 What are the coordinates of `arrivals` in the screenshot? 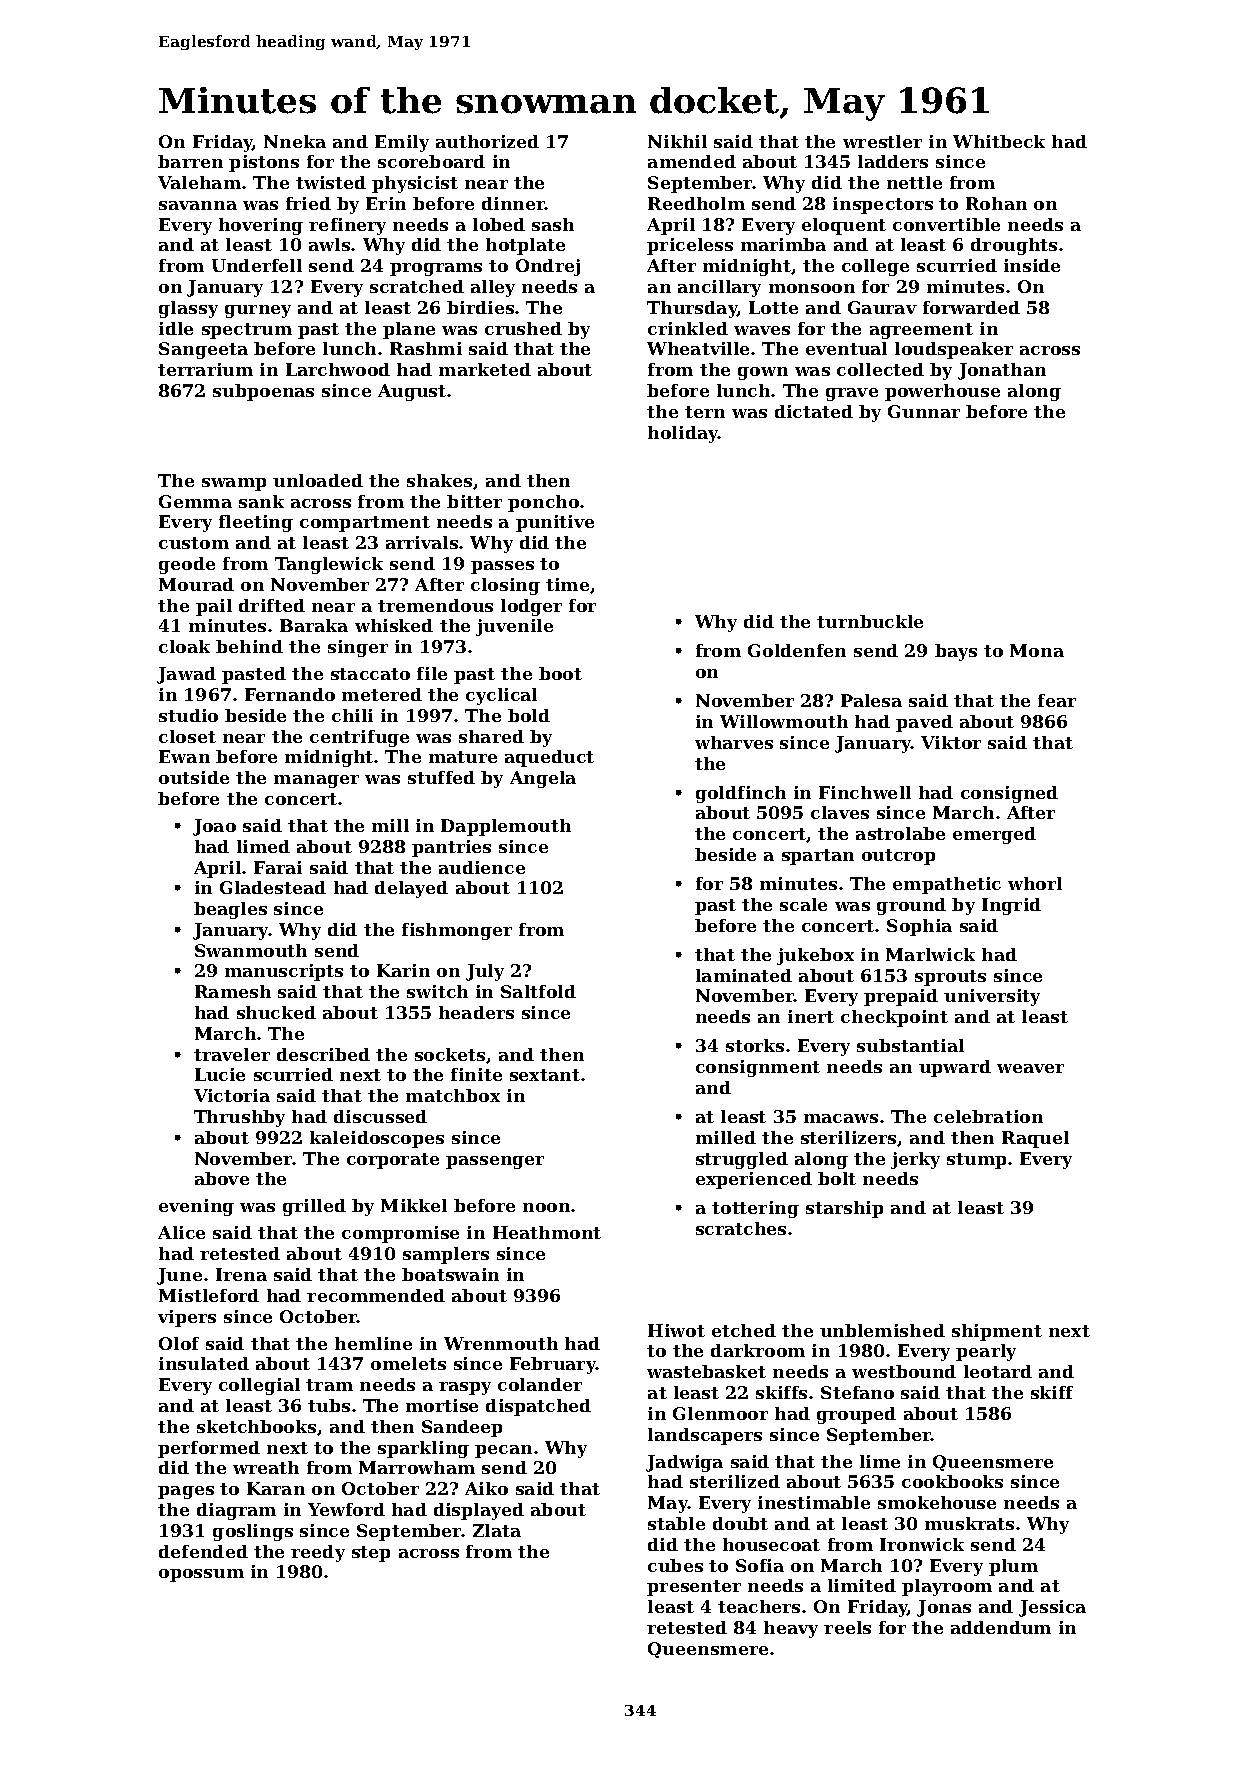 It's located at (422, 542).
